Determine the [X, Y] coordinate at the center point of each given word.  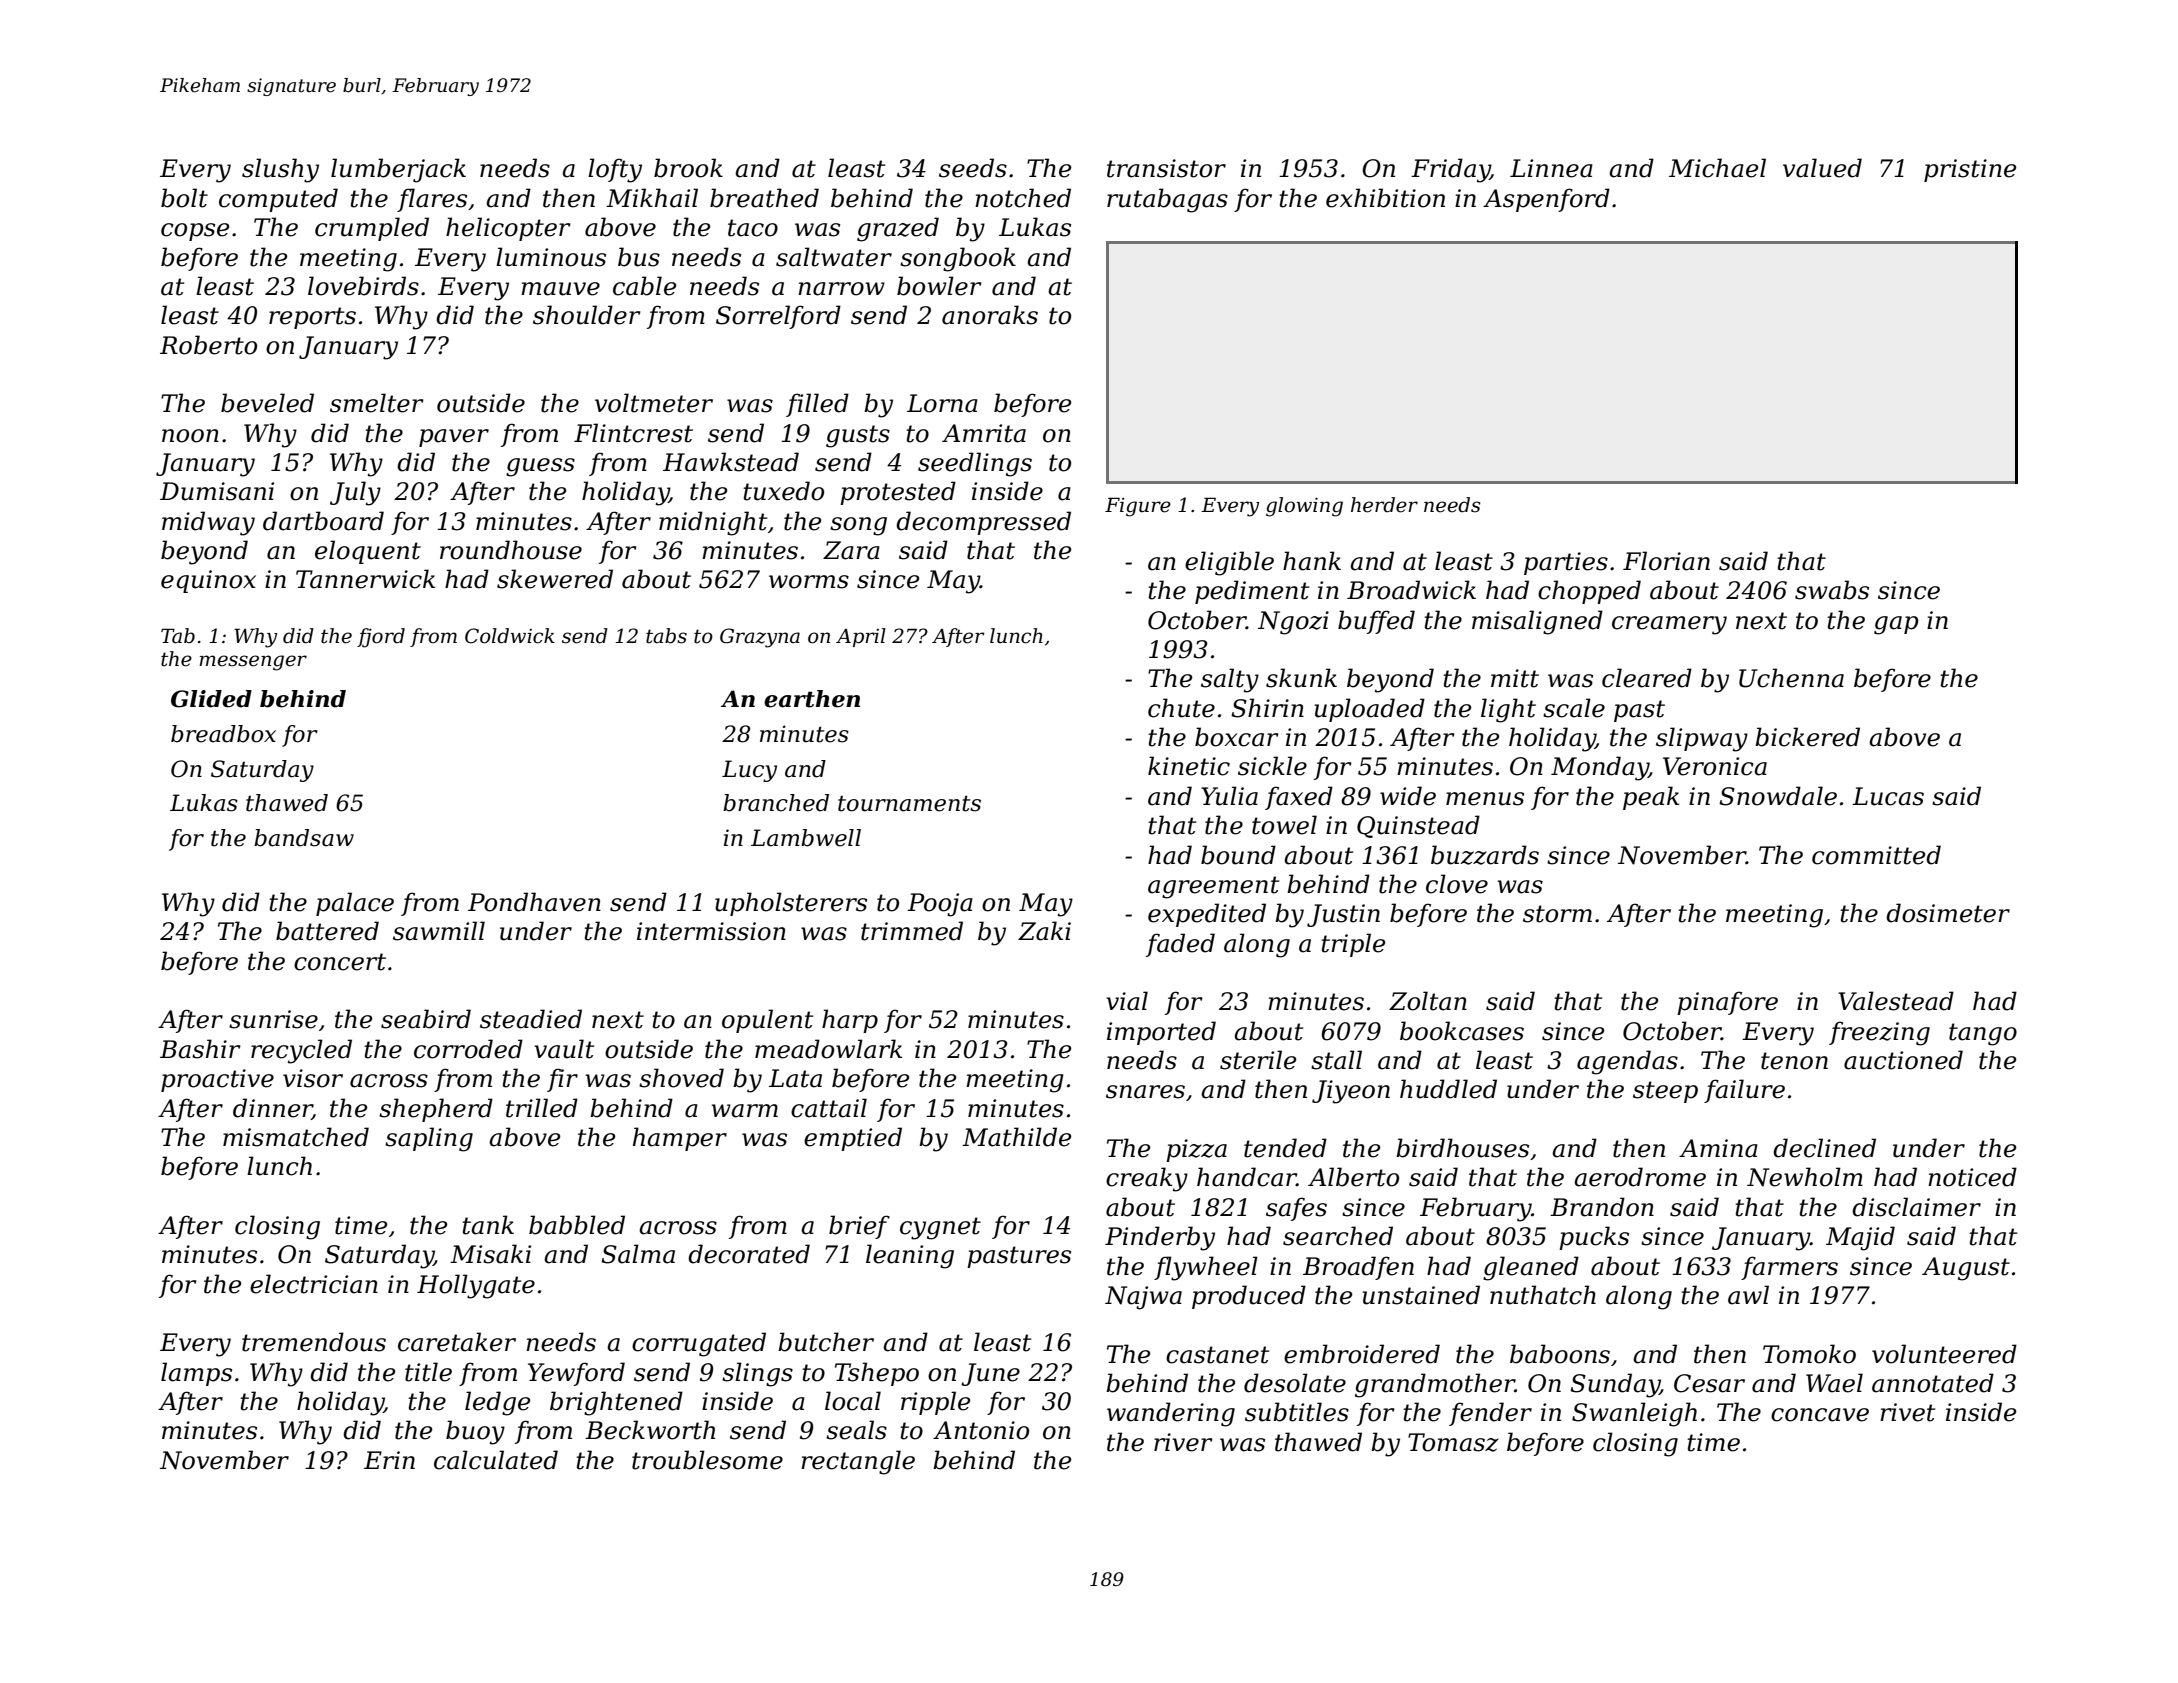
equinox [208, 581]
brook [688, 168]
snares [1145, 1092]
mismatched [296, 1137]
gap [1896, 625]
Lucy [749, 771]
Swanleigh [1634, 1414]
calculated [496, 1460]
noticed [1972, 1177]
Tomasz [1453, 1442]
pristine [1970, 170]
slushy [280, 170]
